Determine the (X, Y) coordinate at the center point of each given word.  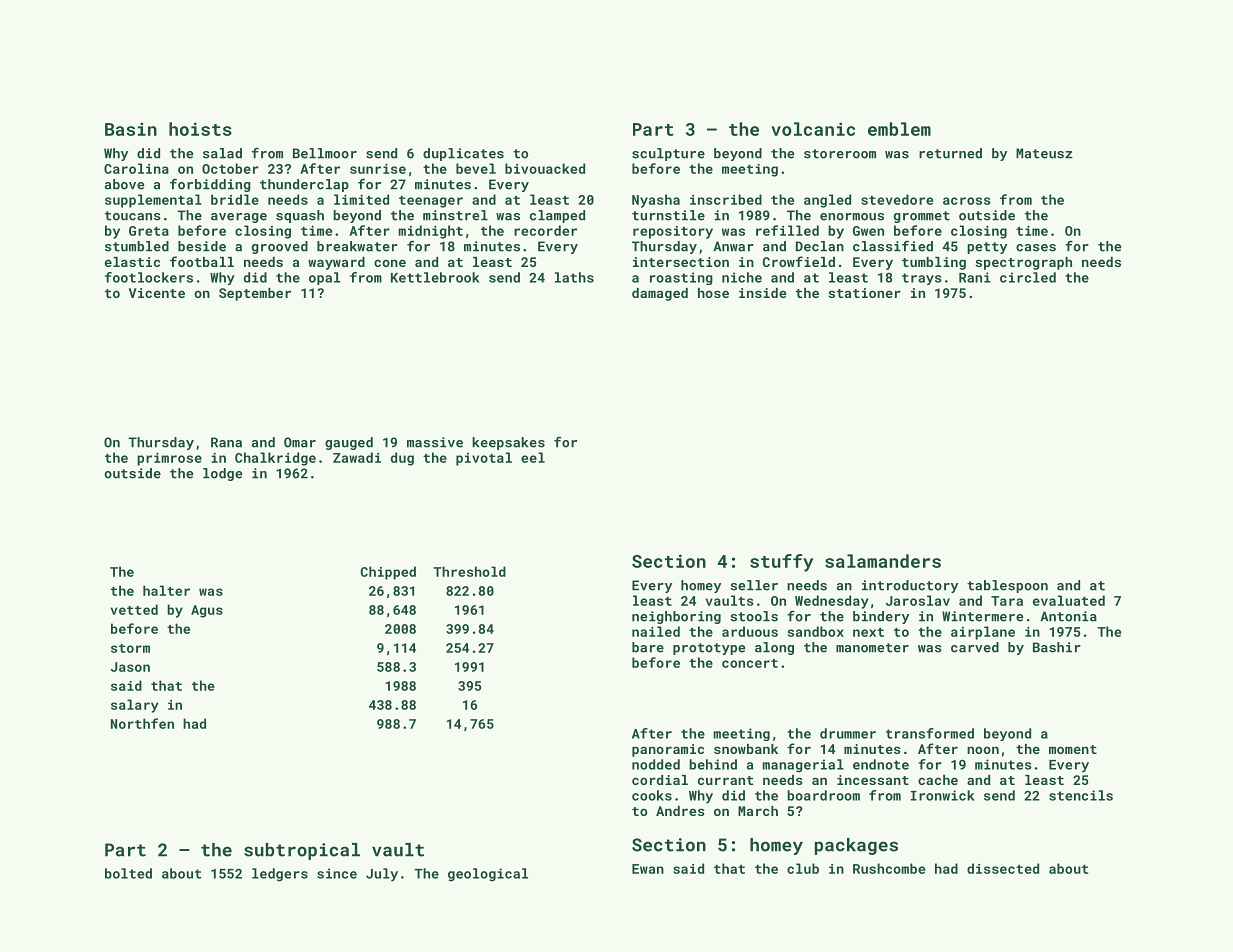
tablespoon (1007, 586)
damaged (660, 294)
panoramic (668, 750)
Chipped (388, 573)
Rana (226, 442)
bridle (235, 199)
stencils (1081, 795)
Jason (130, 667)
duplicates (463, 154)
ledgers (280, 875)
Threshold (469, 571)
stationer (865, 293)
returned (950, 153)
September (255, 294)
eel (533, 457)
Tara (1007, 601)
